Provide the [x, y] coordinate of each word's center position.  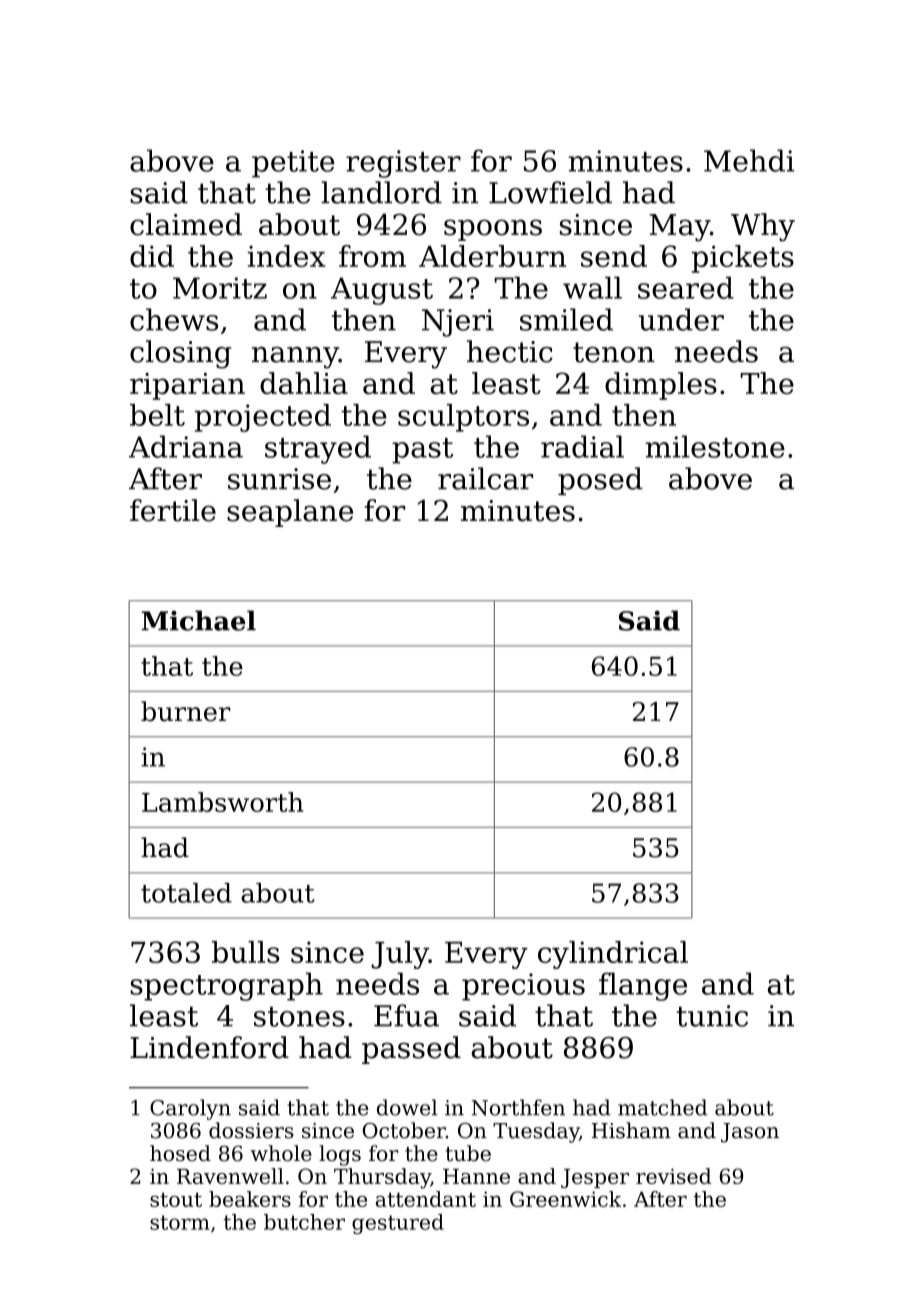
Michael [199, 620]
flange [643, 986]
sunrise [279, 479]
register [403, 164]
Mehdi [749, 160]
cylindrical [613, 955]
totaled [186, 893]
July [400, 955]
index [286, 256]
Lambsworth [223, 802]
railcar [485, 478]
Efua [406, 1015]
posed [600, 481]
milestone [715, 446]
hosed [180, 1153]
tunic [712, 1016]
